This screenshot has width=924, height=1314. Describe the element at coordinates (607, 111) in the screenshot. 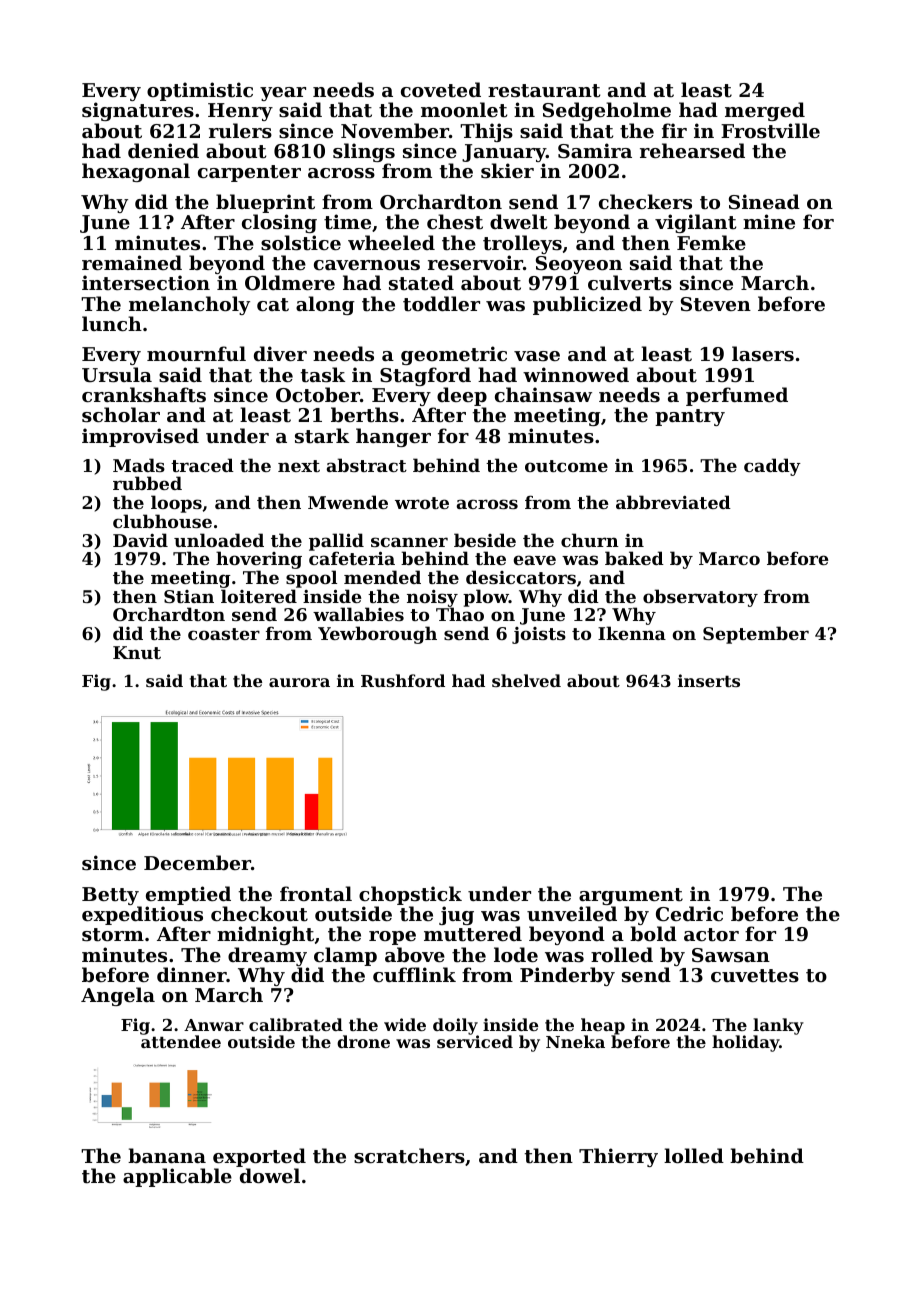

I see `Sedgeholme` at that location.
